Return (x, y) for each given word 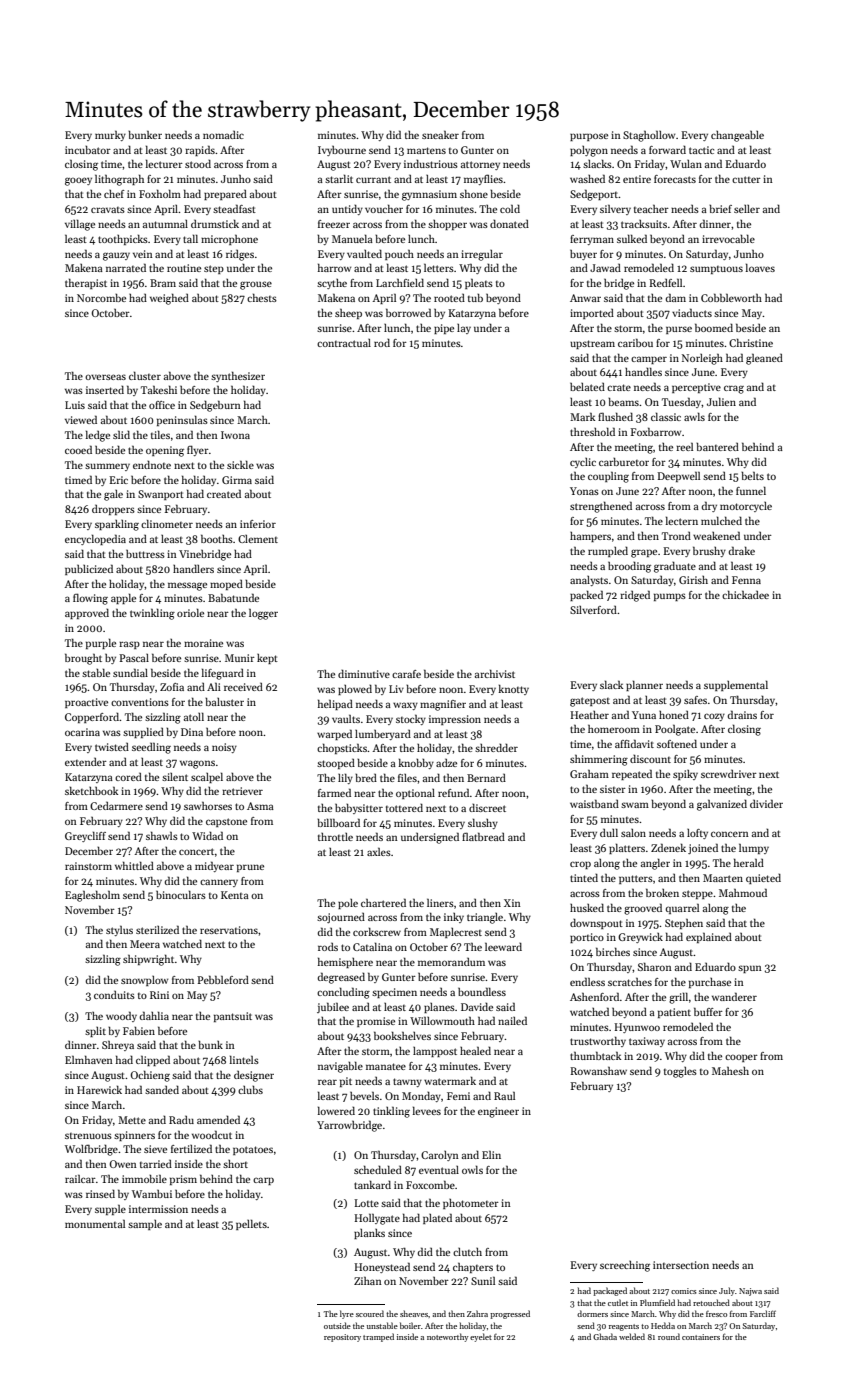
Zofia (172, 687)
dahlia (154, 1015)
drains (742, 714)
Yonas (584, 491)
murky (110, 135)
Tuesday (682, 402)
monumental (95, 1223)
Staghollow (649, 136)
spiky (685, 775)
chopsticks (342, 748)
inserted (105, 389)
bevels (364, 1095)
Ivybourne (342, 151)
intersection (681, 1265)
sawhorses (208, 805)
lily (345, 778)
